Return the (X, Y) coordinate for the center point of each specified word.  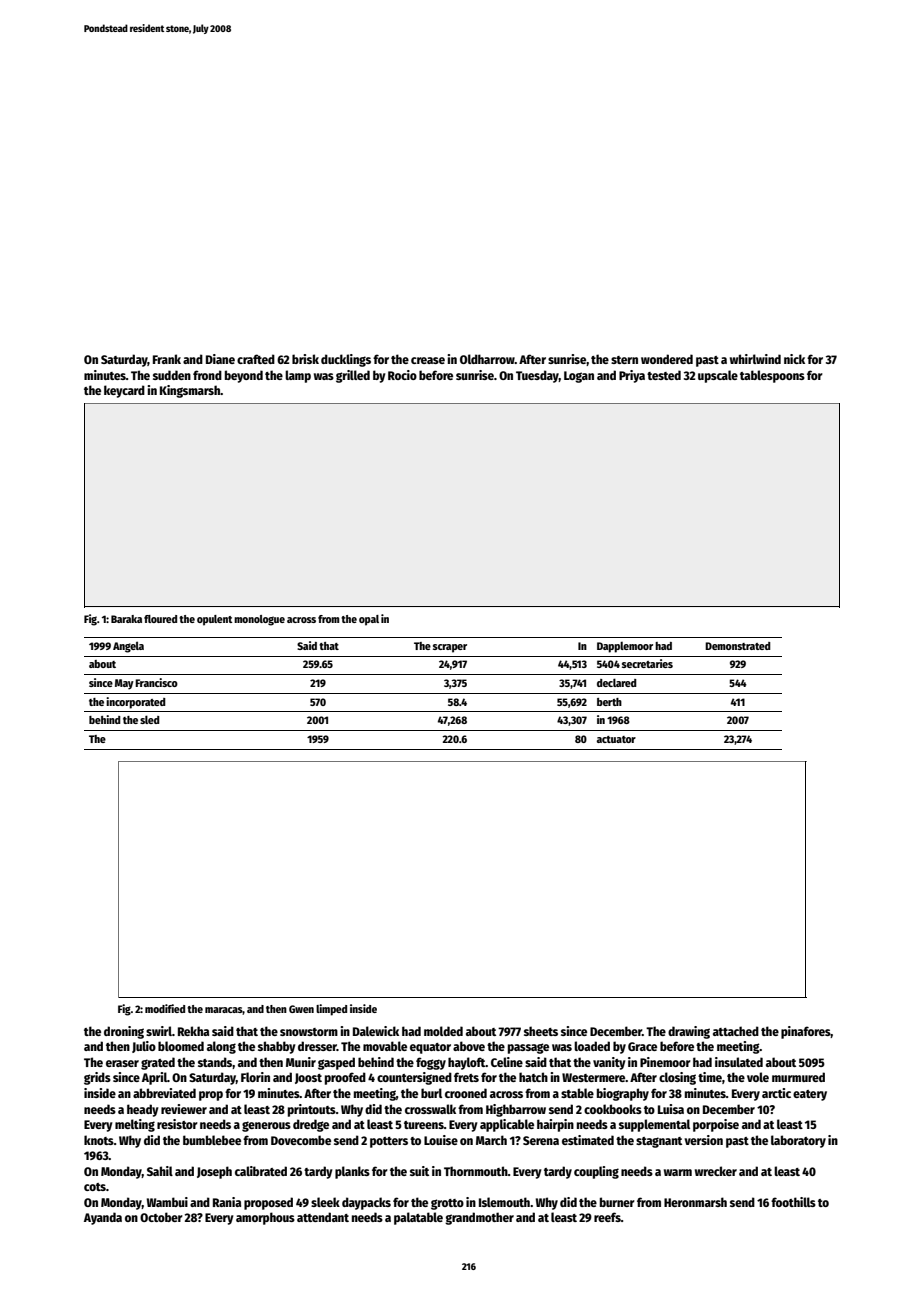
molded (443, 1031)
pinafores (806, 1032)
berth (609, 702)
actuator (616, 739)
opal (369, 620)
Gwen (301, 1009)
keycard (124, 391)
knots (99, 1140)
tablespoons (772, 376)
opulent (214, 620)
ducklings (346, 360)
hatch (533, 1077)
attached (736, 1031)
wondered (667, 359)
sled (150, 719)
